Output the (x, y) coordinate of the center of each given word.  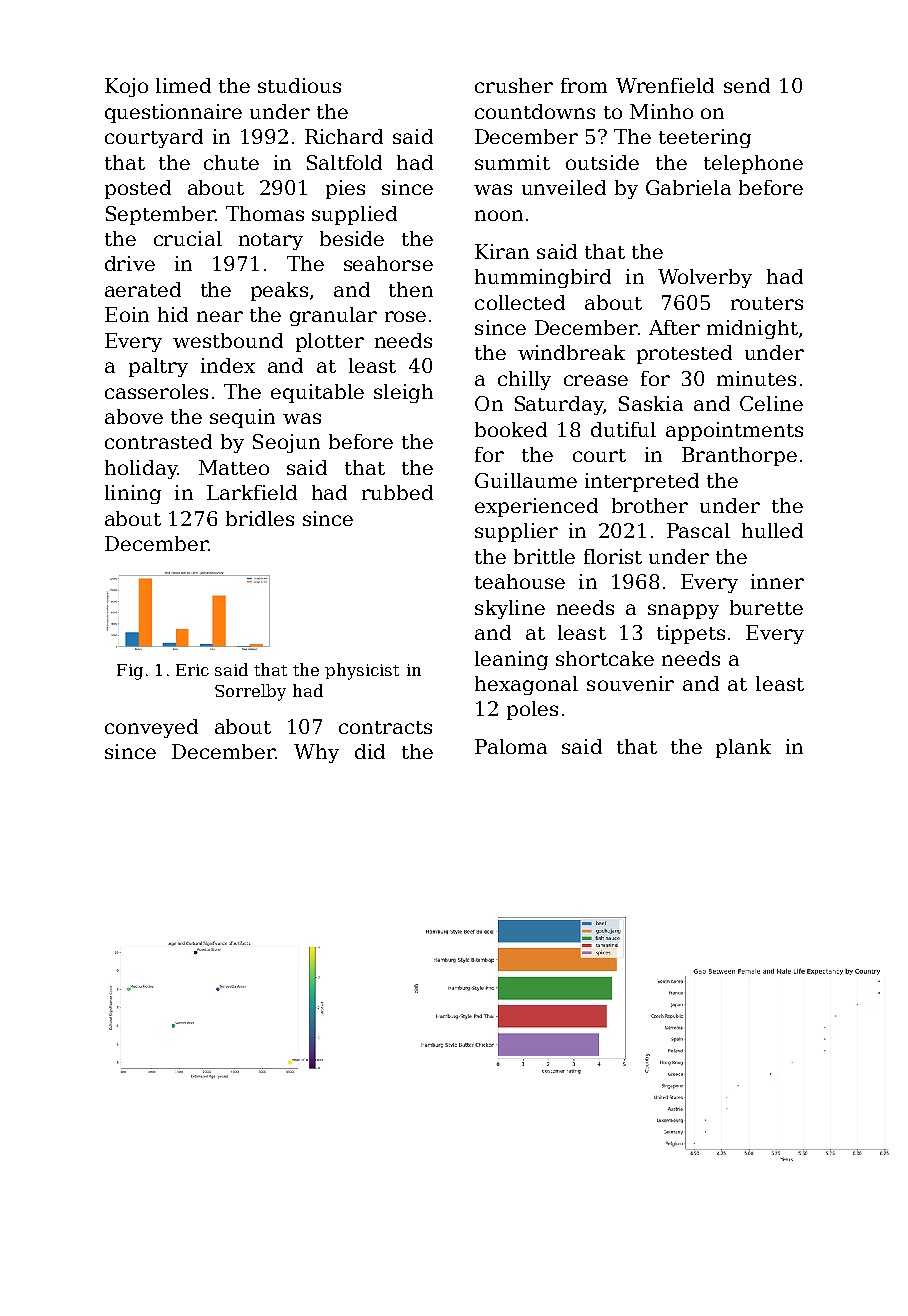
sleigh (403, 393)
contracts (385, 727)
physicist (362, 671)
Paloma (511, 746)
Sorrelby (250, 692)
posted (138, 189)
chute (231, 162)
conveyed (151, 728)
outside (602, 162)
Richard (344, 136)
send (747, 85)
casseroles (156, 391)
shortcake (605, 658)
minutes (756, 378)
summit (512, 162)
